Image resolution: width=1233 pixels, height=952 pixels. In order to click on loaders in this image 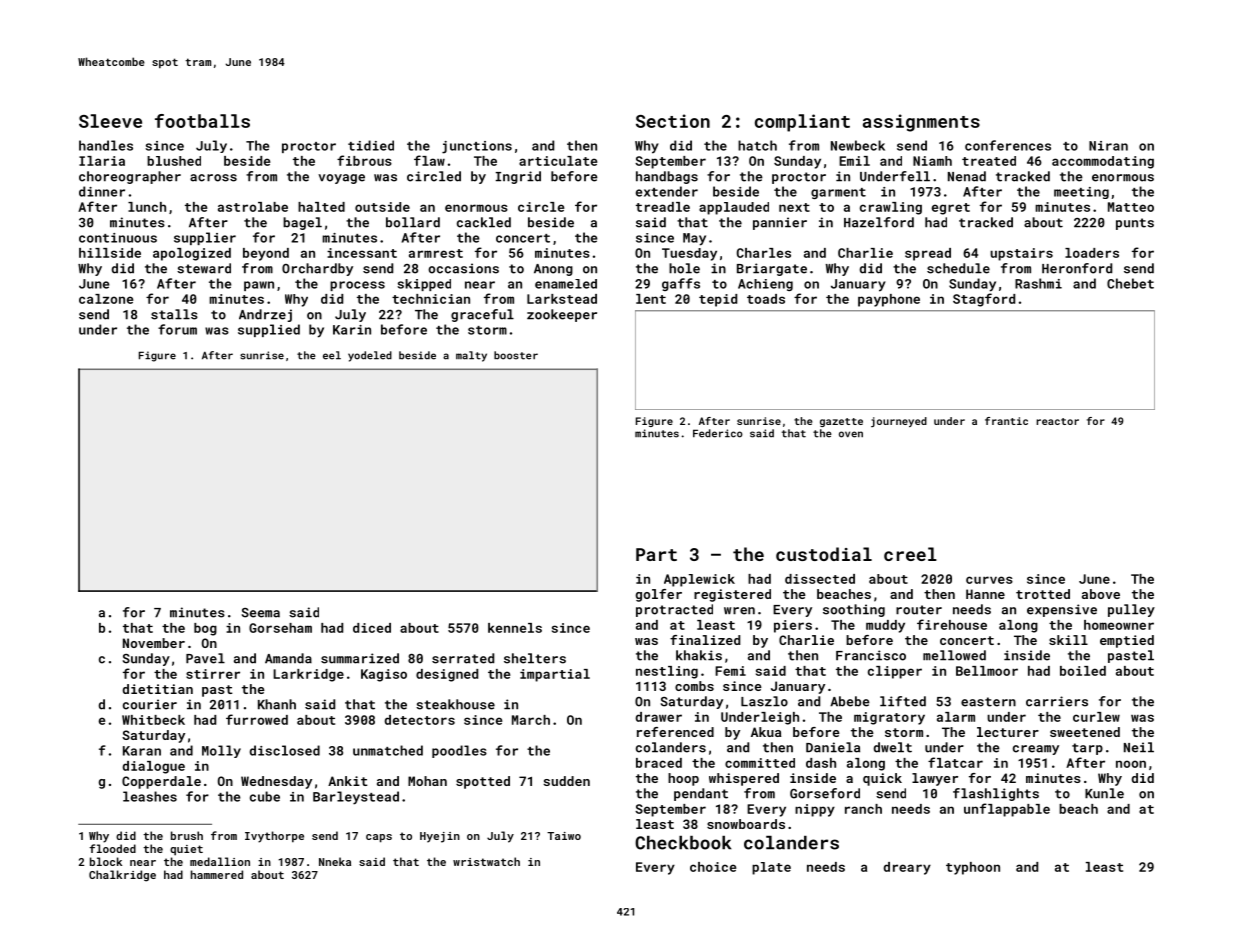, I will do `click(1092, 253)`.
